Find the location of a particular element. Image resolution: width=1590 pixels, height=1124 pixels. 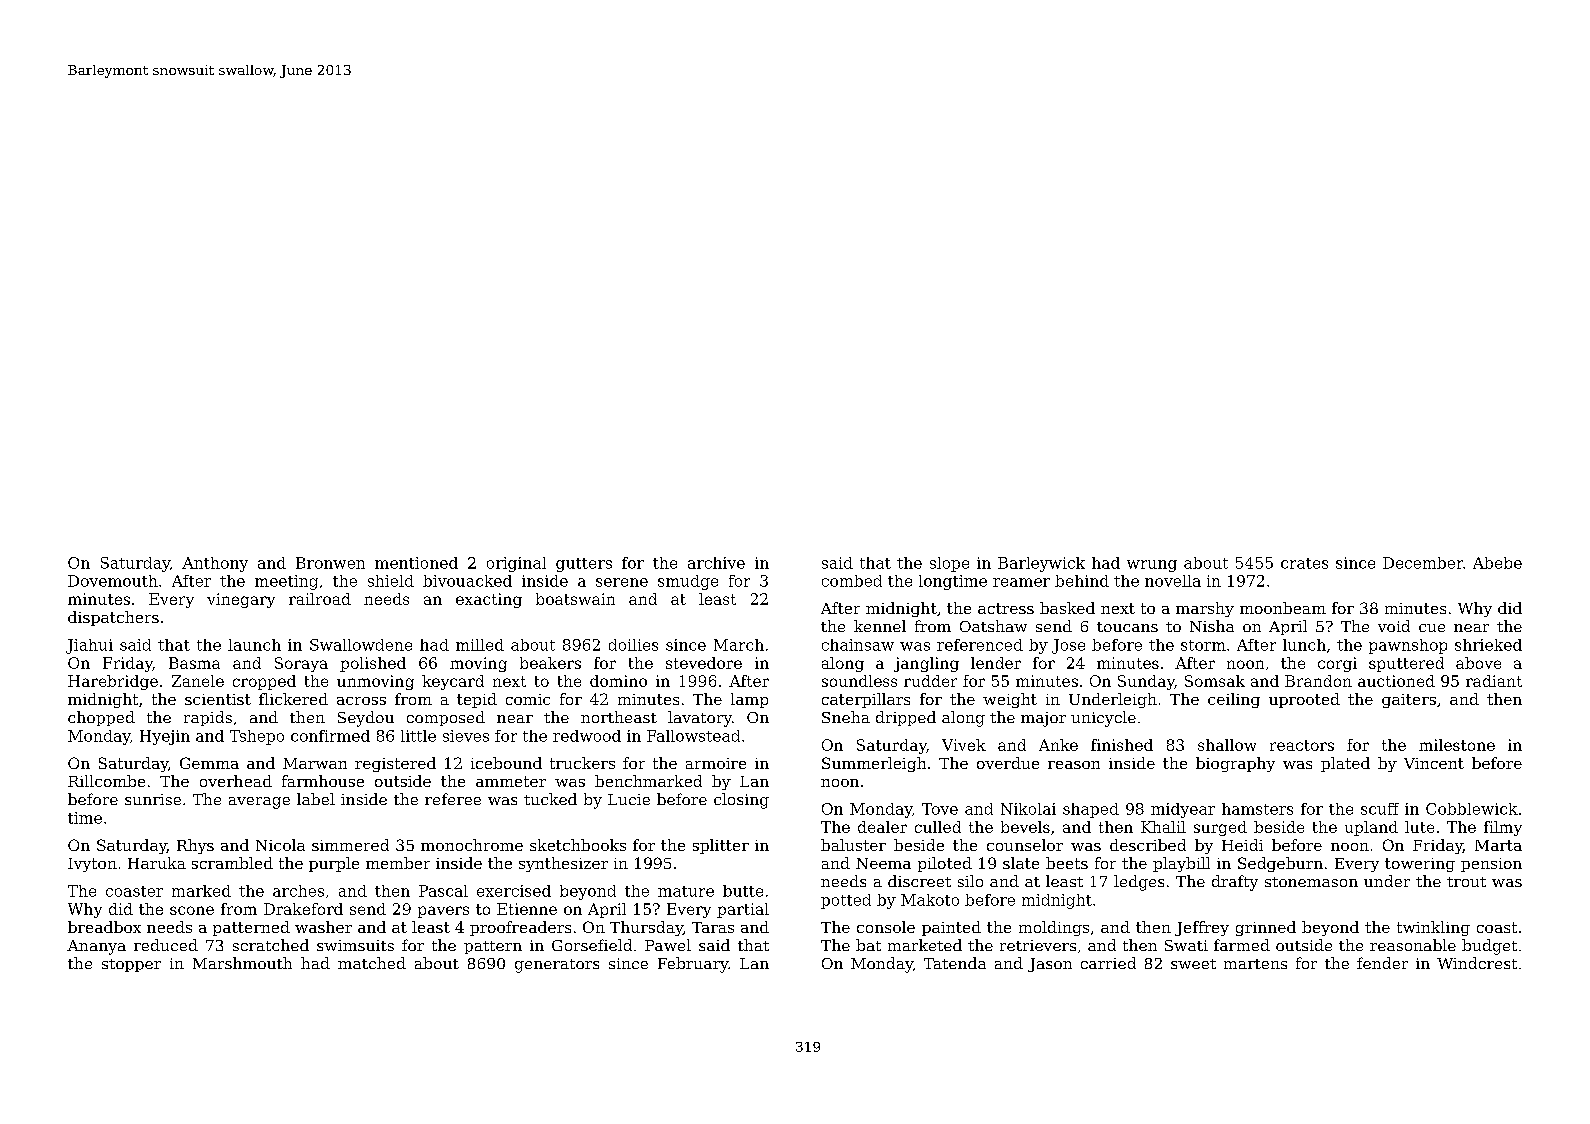

kennel is located at coordinates (880, 626).
